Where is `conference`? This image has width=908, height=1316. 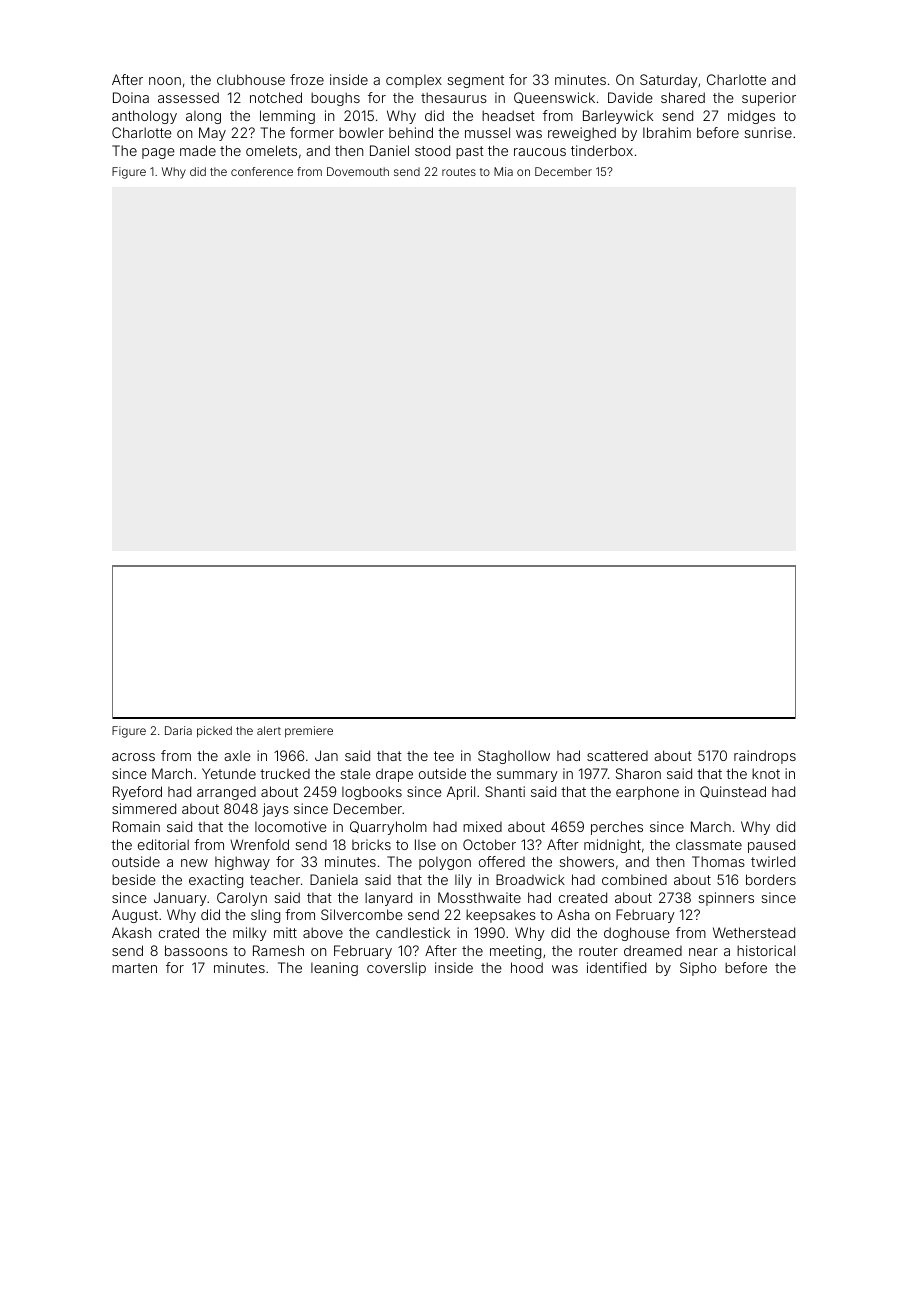
conference is located at coordinates (262, 171).
